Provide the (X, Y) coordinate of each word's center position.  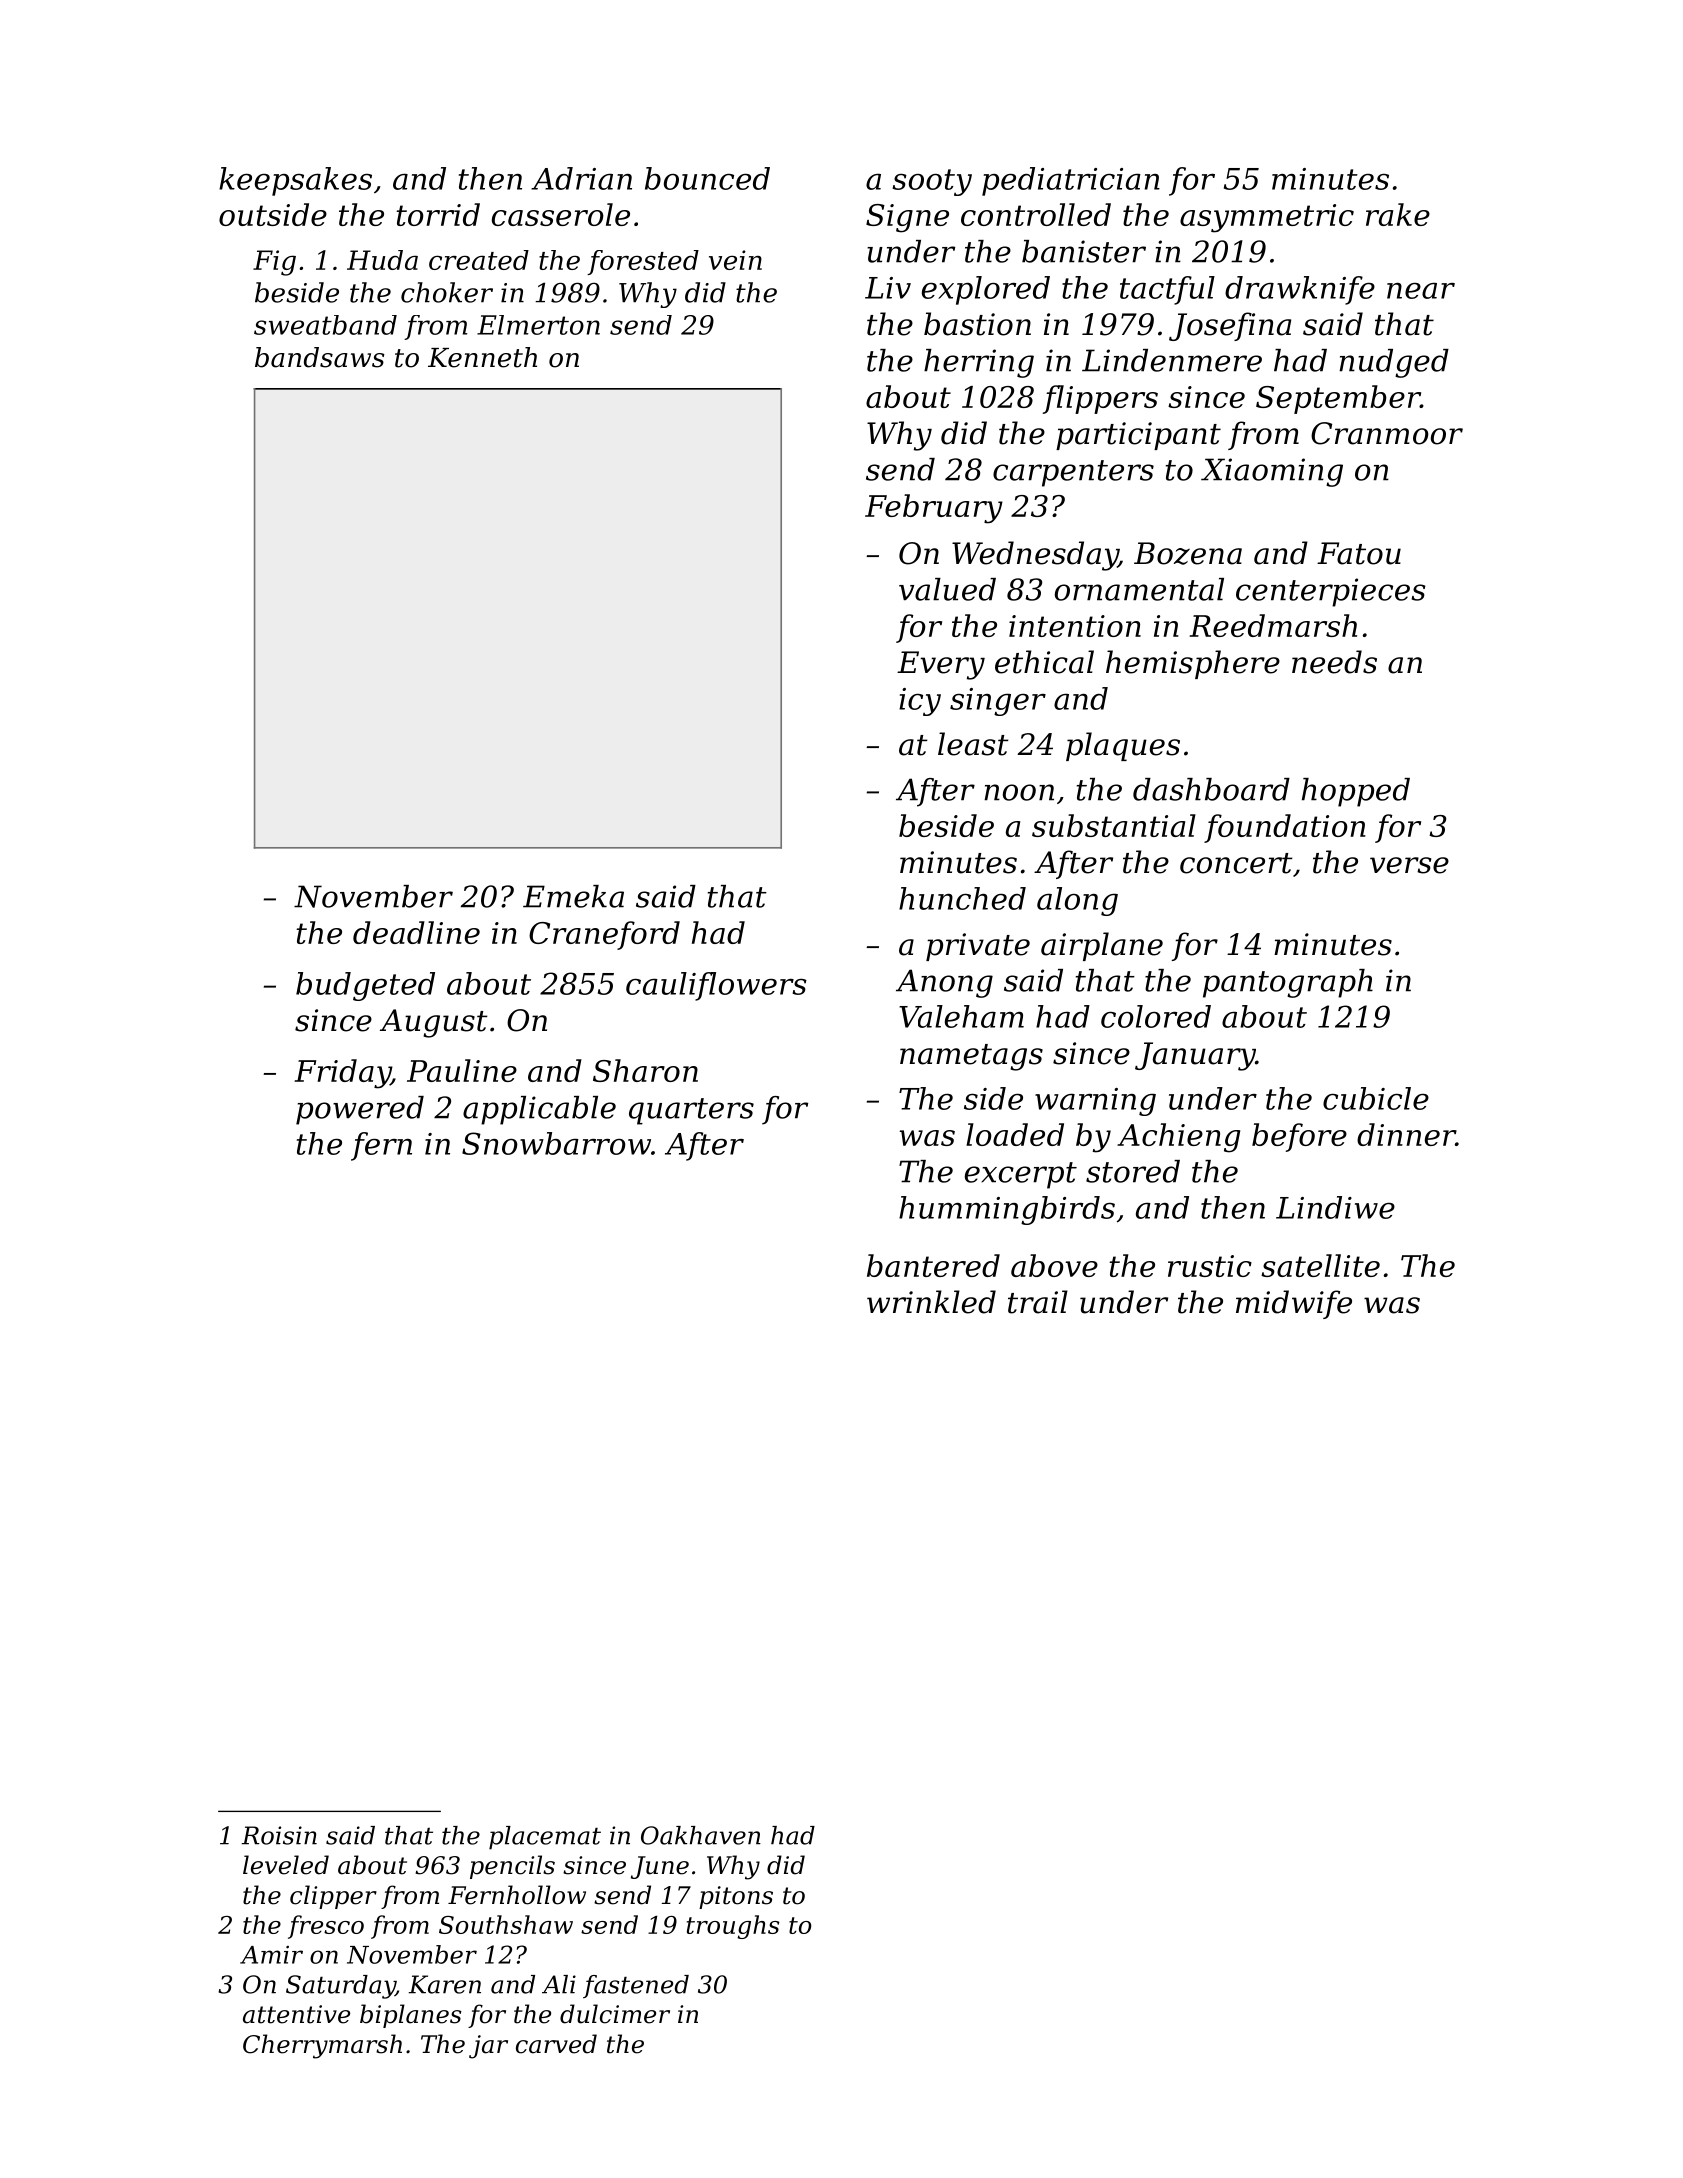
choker (447, 292)
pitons (736, 1897)
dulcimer (615, 2014)
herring (979, 363)
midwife (1294, 1304)
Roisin (279, 1835)
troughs (733, 1927)
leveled (286, 1865)
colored (1156, 1016)
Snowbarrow (556, 1143)
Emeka (573, 896)
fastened (636, 1987)
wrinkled (931, 1302)
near (1421, 291)
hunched (962, 898)
